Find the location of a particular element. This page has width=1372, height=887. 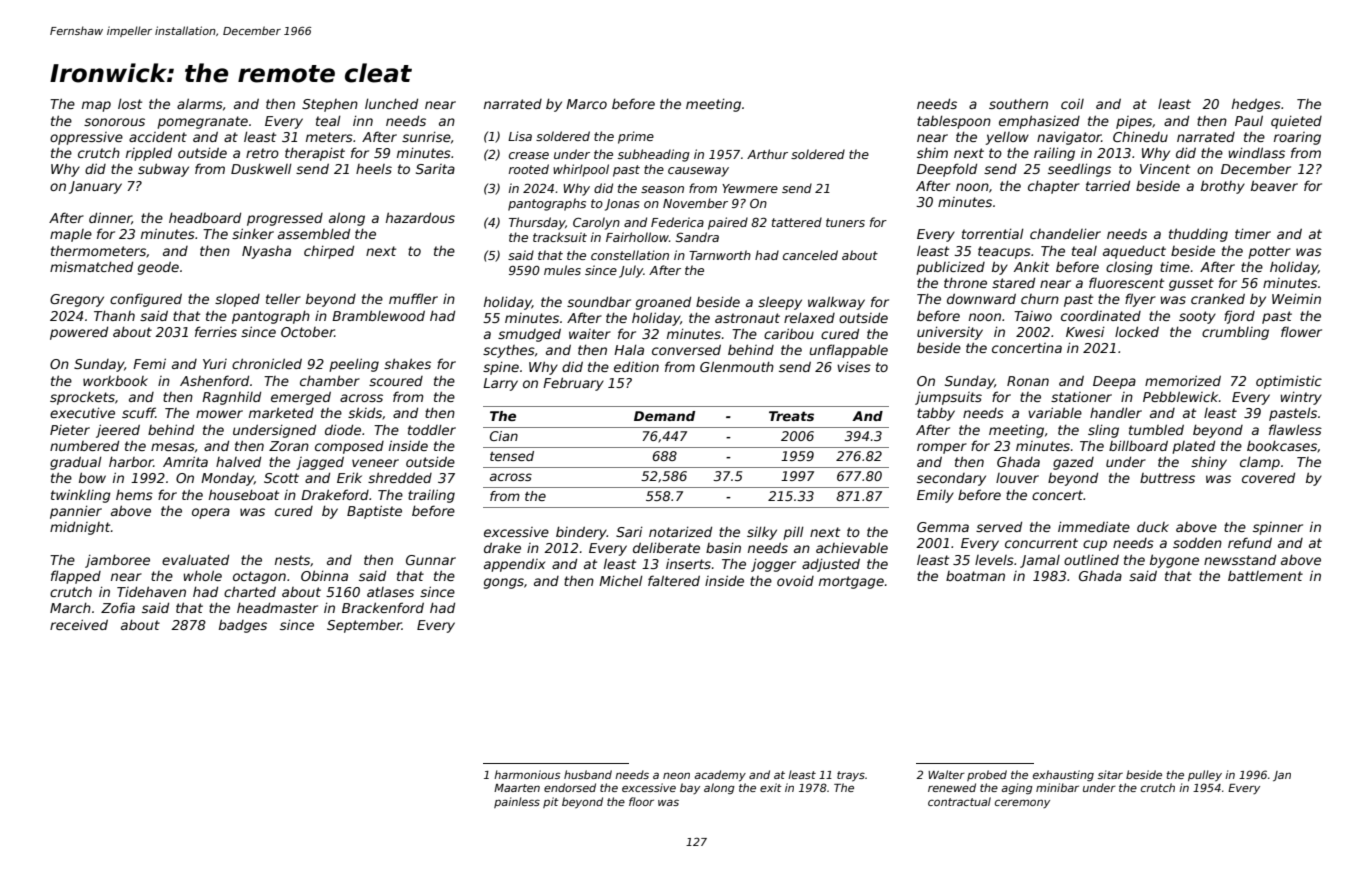

Marco is located at coordinates (586, 104).
